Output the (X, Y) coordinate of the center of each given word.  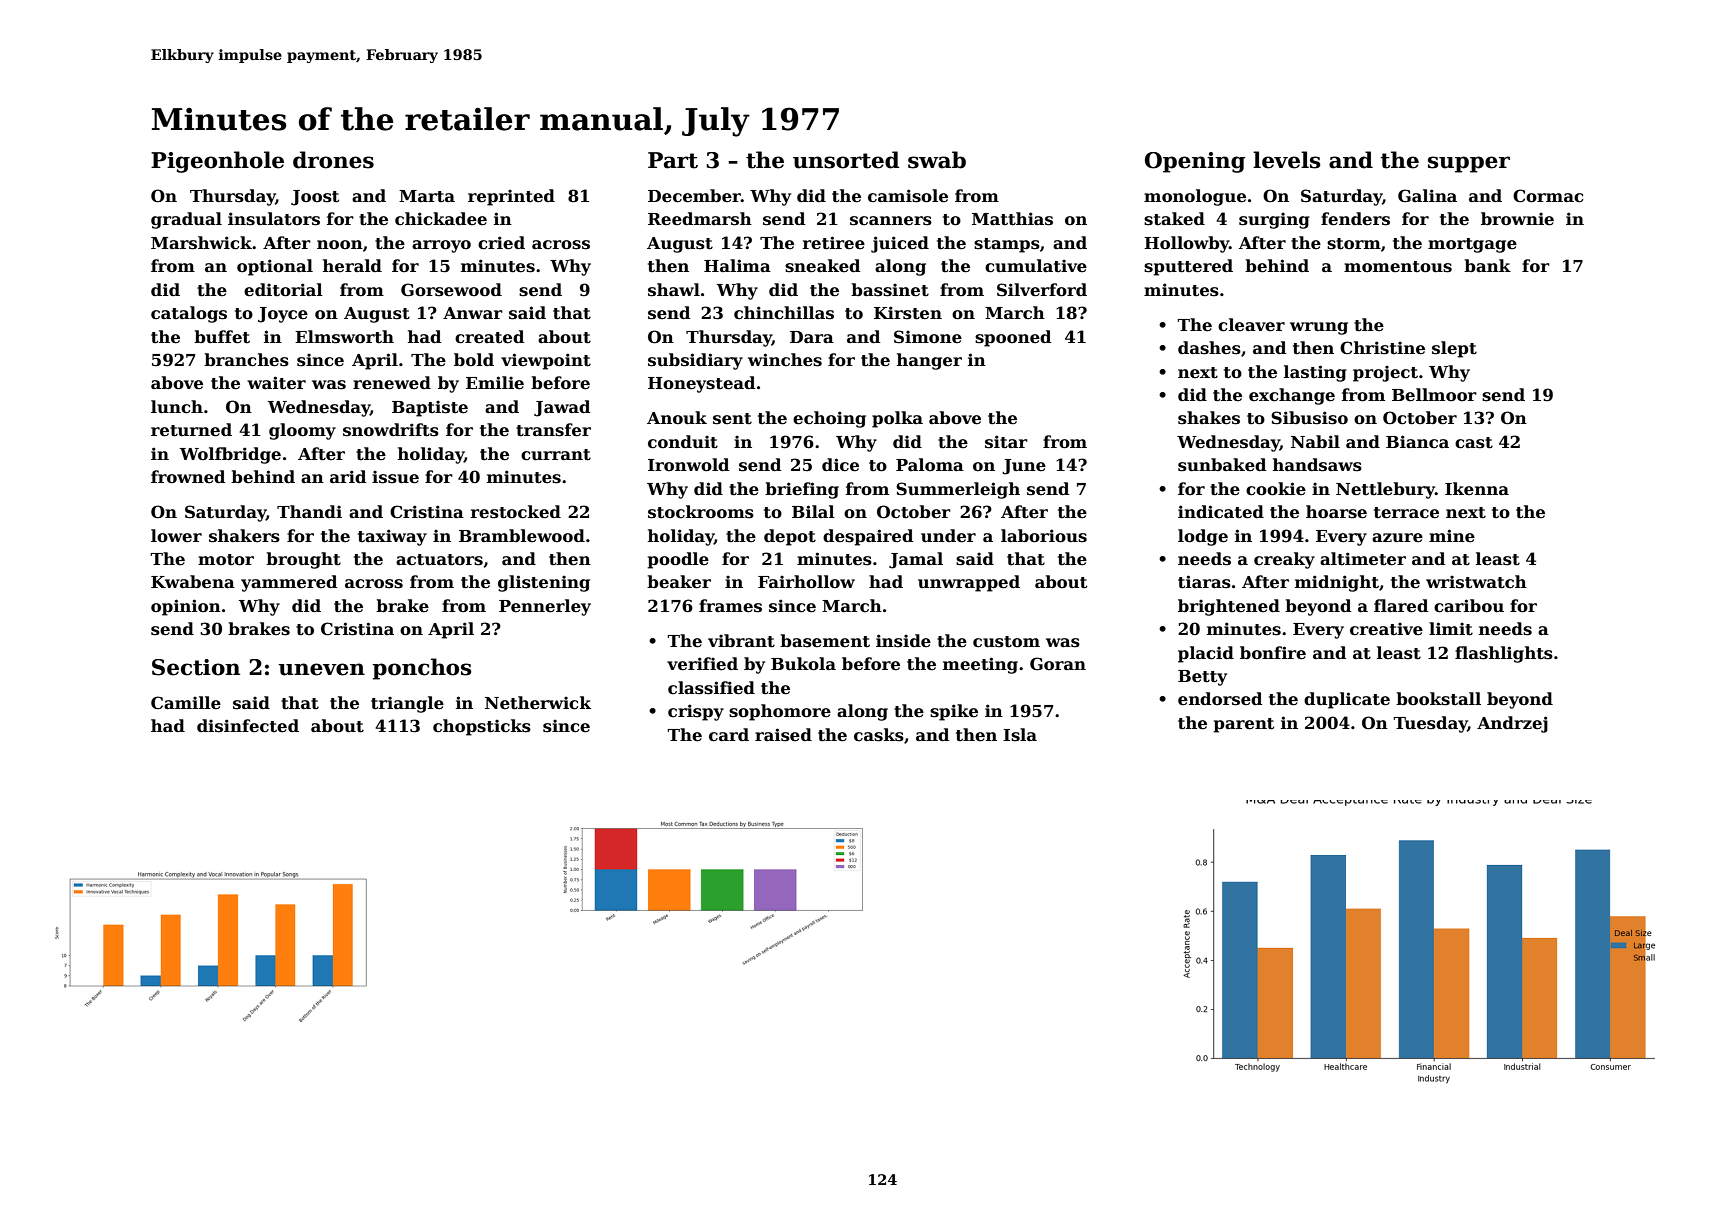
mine (1452, 535)
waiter (276, 383)
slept (1454, 349)
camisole (908, 196)
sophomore (780, 712)
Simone (928, 337)
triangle (407, 704)
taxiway (392, 537)
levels (1287, 160)
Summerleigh (958, 490)
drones (333, 160)
